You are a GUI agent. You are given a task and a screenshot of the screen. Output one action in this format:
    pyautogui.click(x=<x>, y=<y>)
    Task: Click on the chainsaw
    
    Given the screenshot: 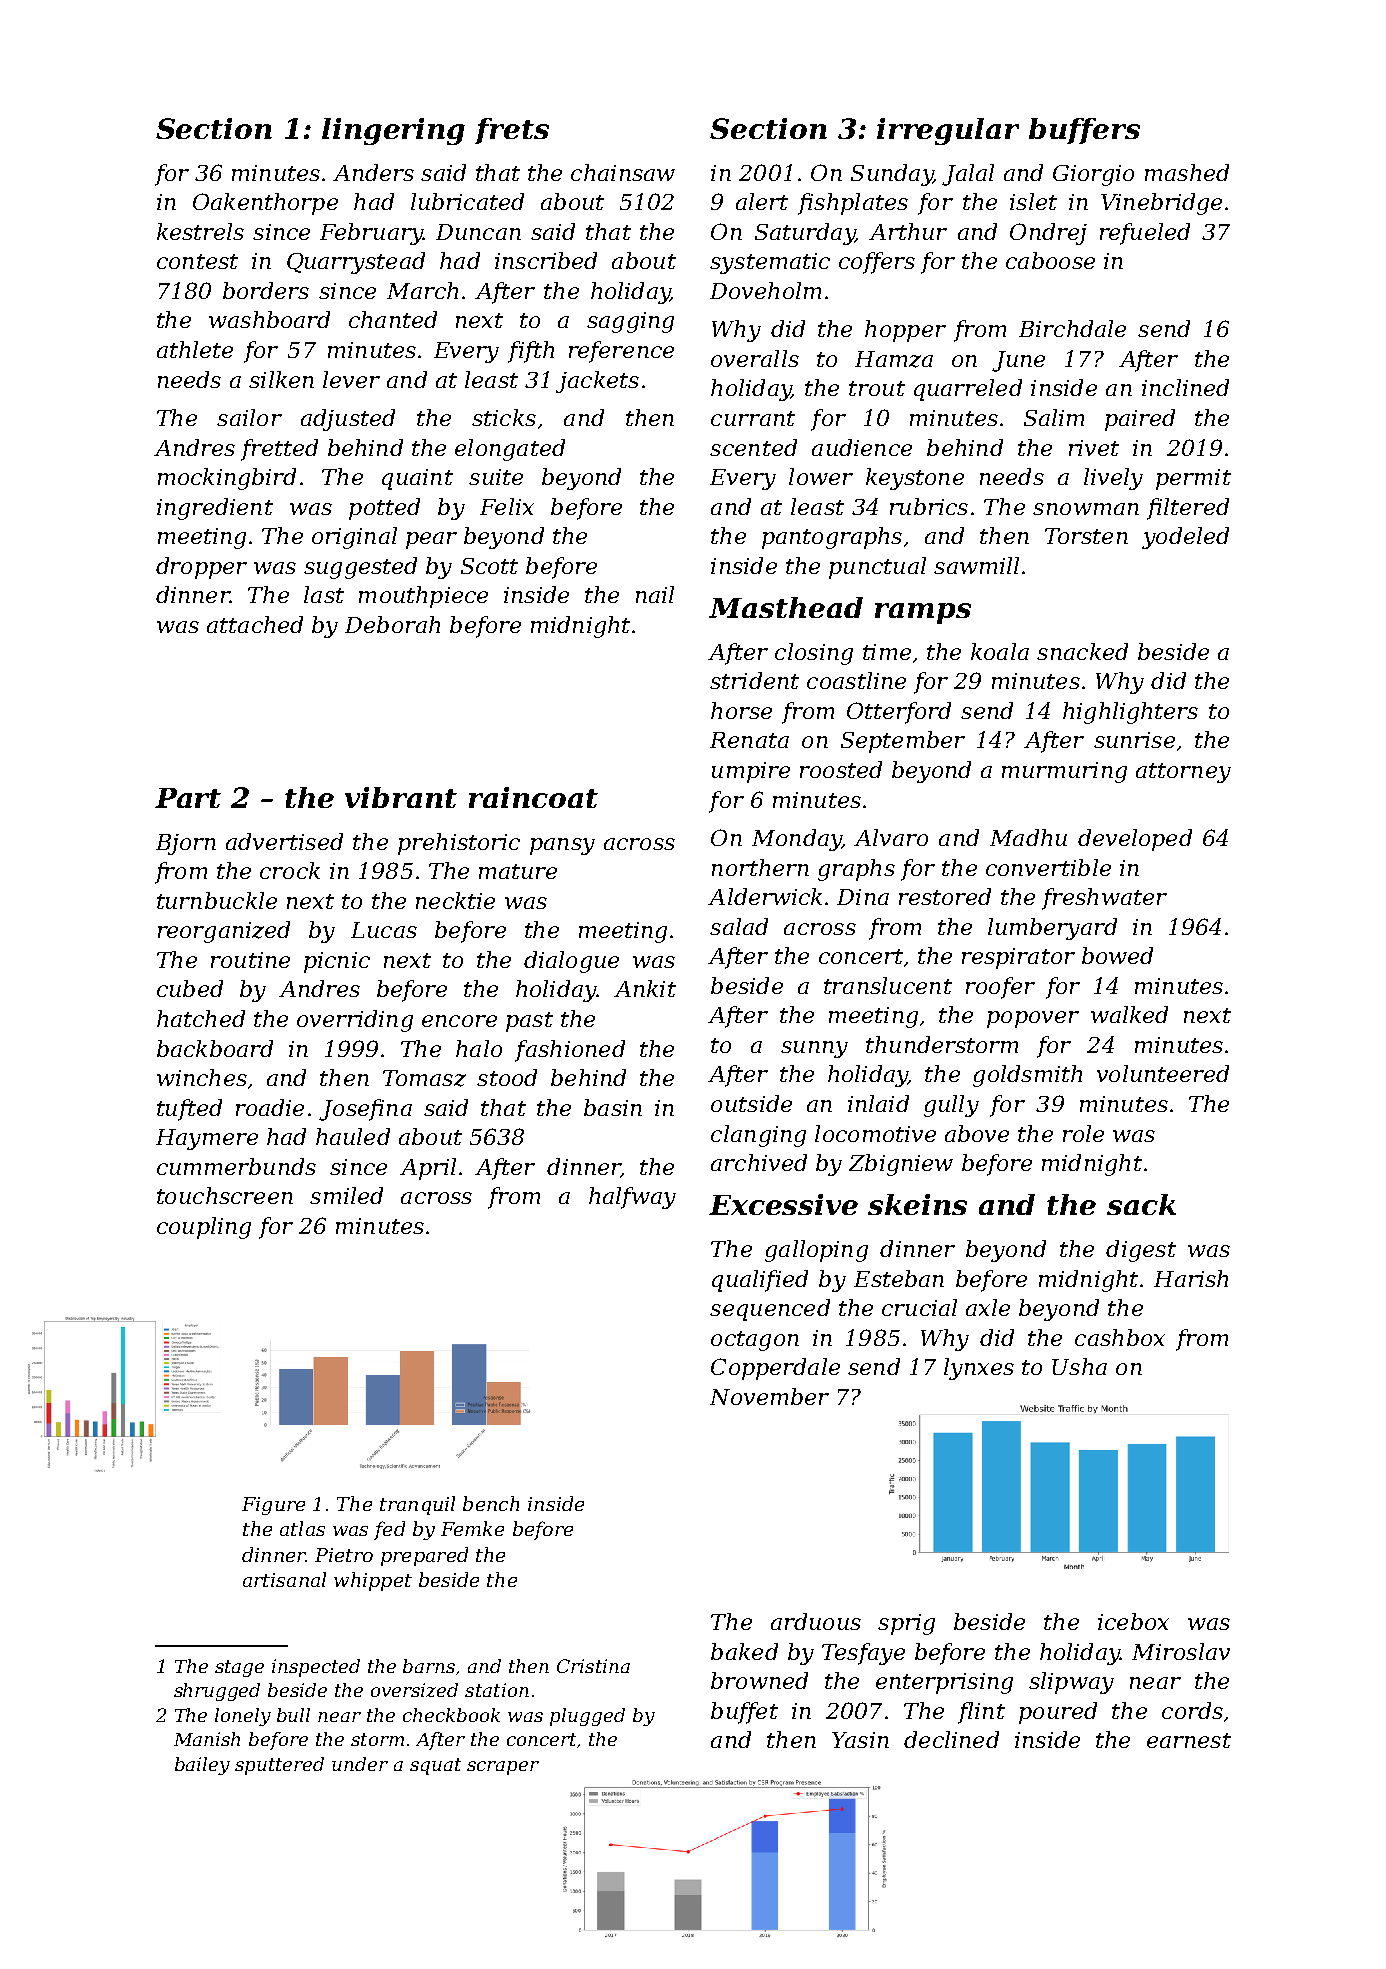 What is the action you would take?
    pyautogui.click(x=623, y=172)
